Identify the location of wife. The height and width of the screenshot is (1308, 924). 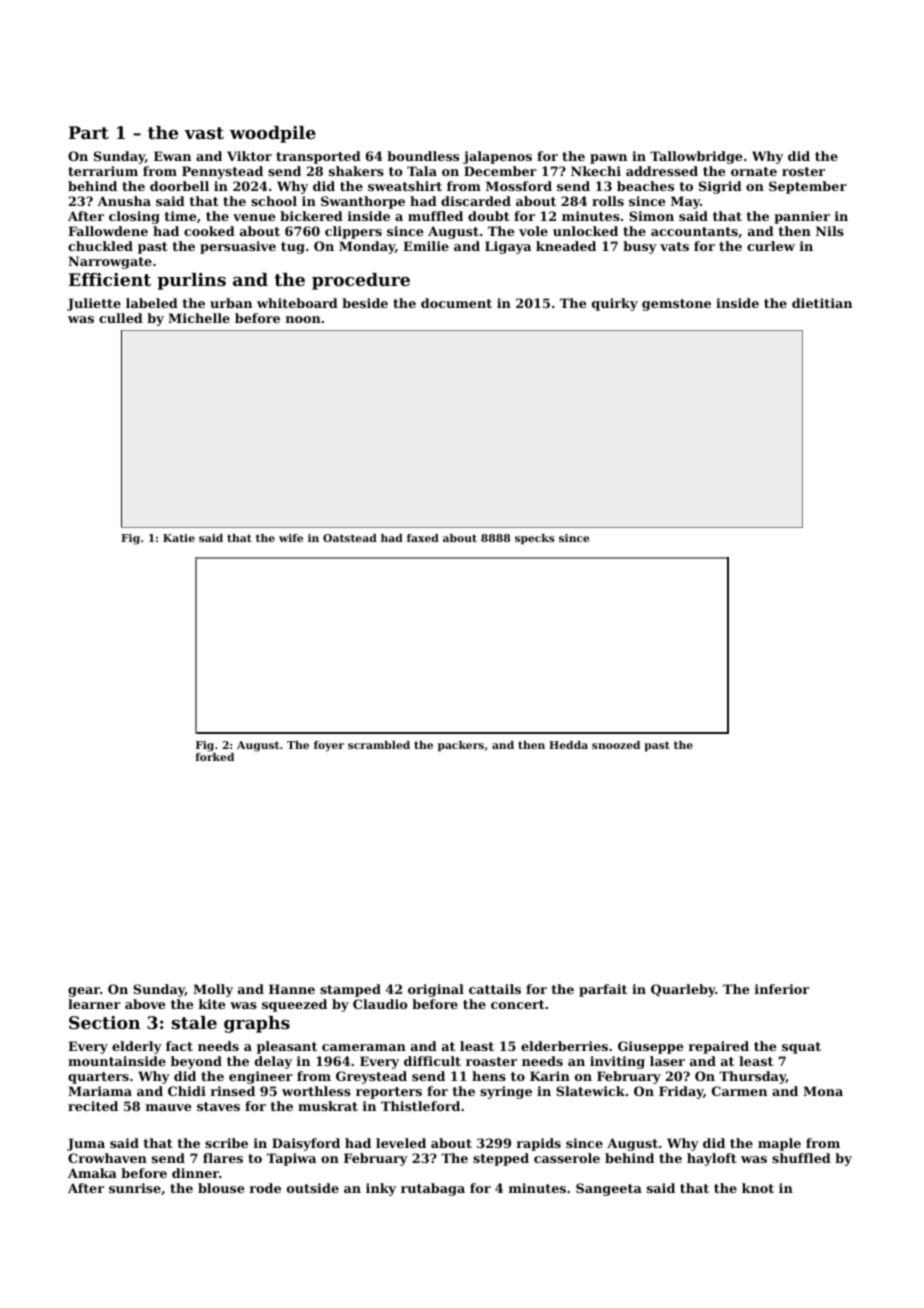
(291, 538).
